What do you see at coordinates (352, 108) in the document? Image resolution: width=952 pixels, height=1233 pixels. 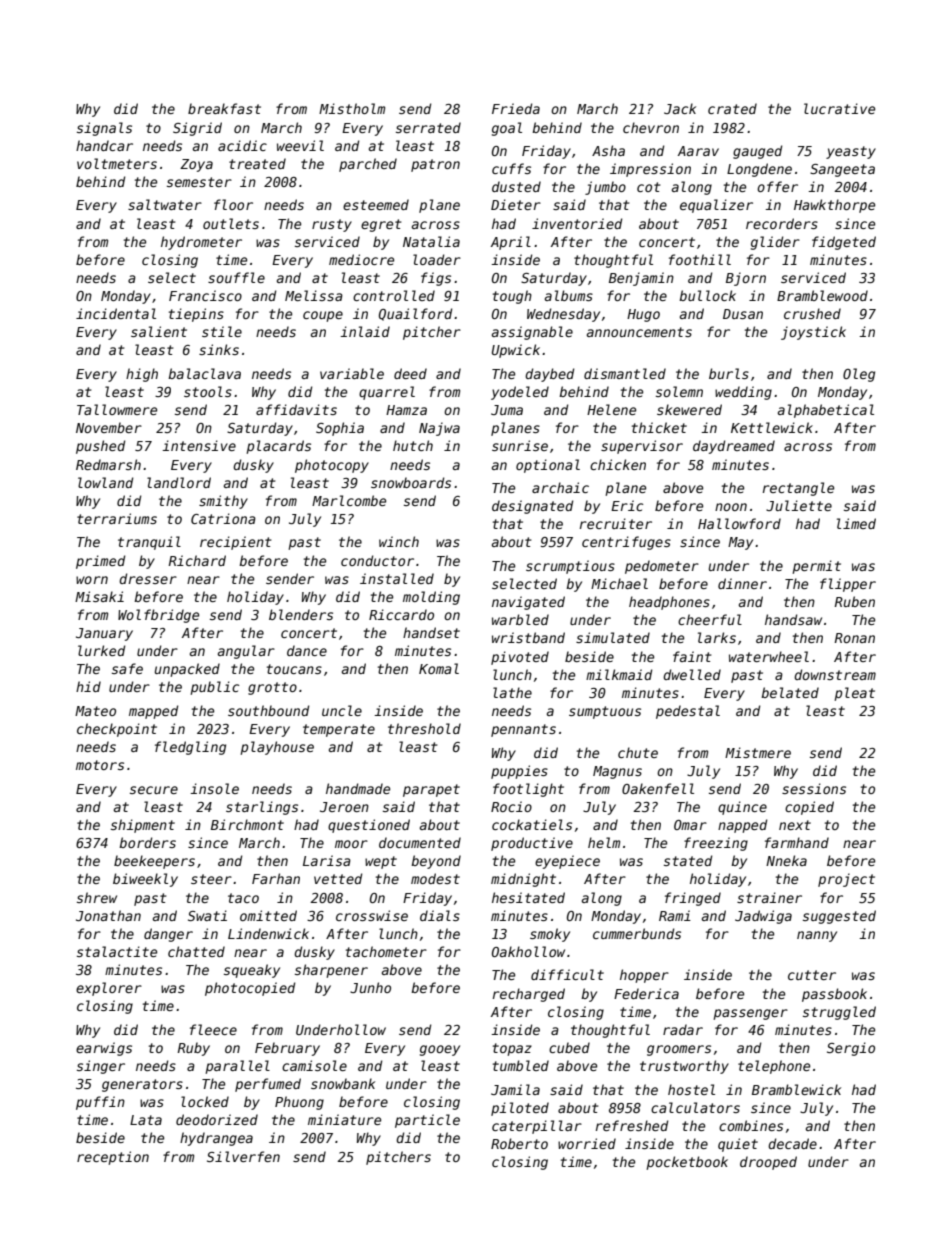 I see `Mistholm` at bounding box center [352, 108].
